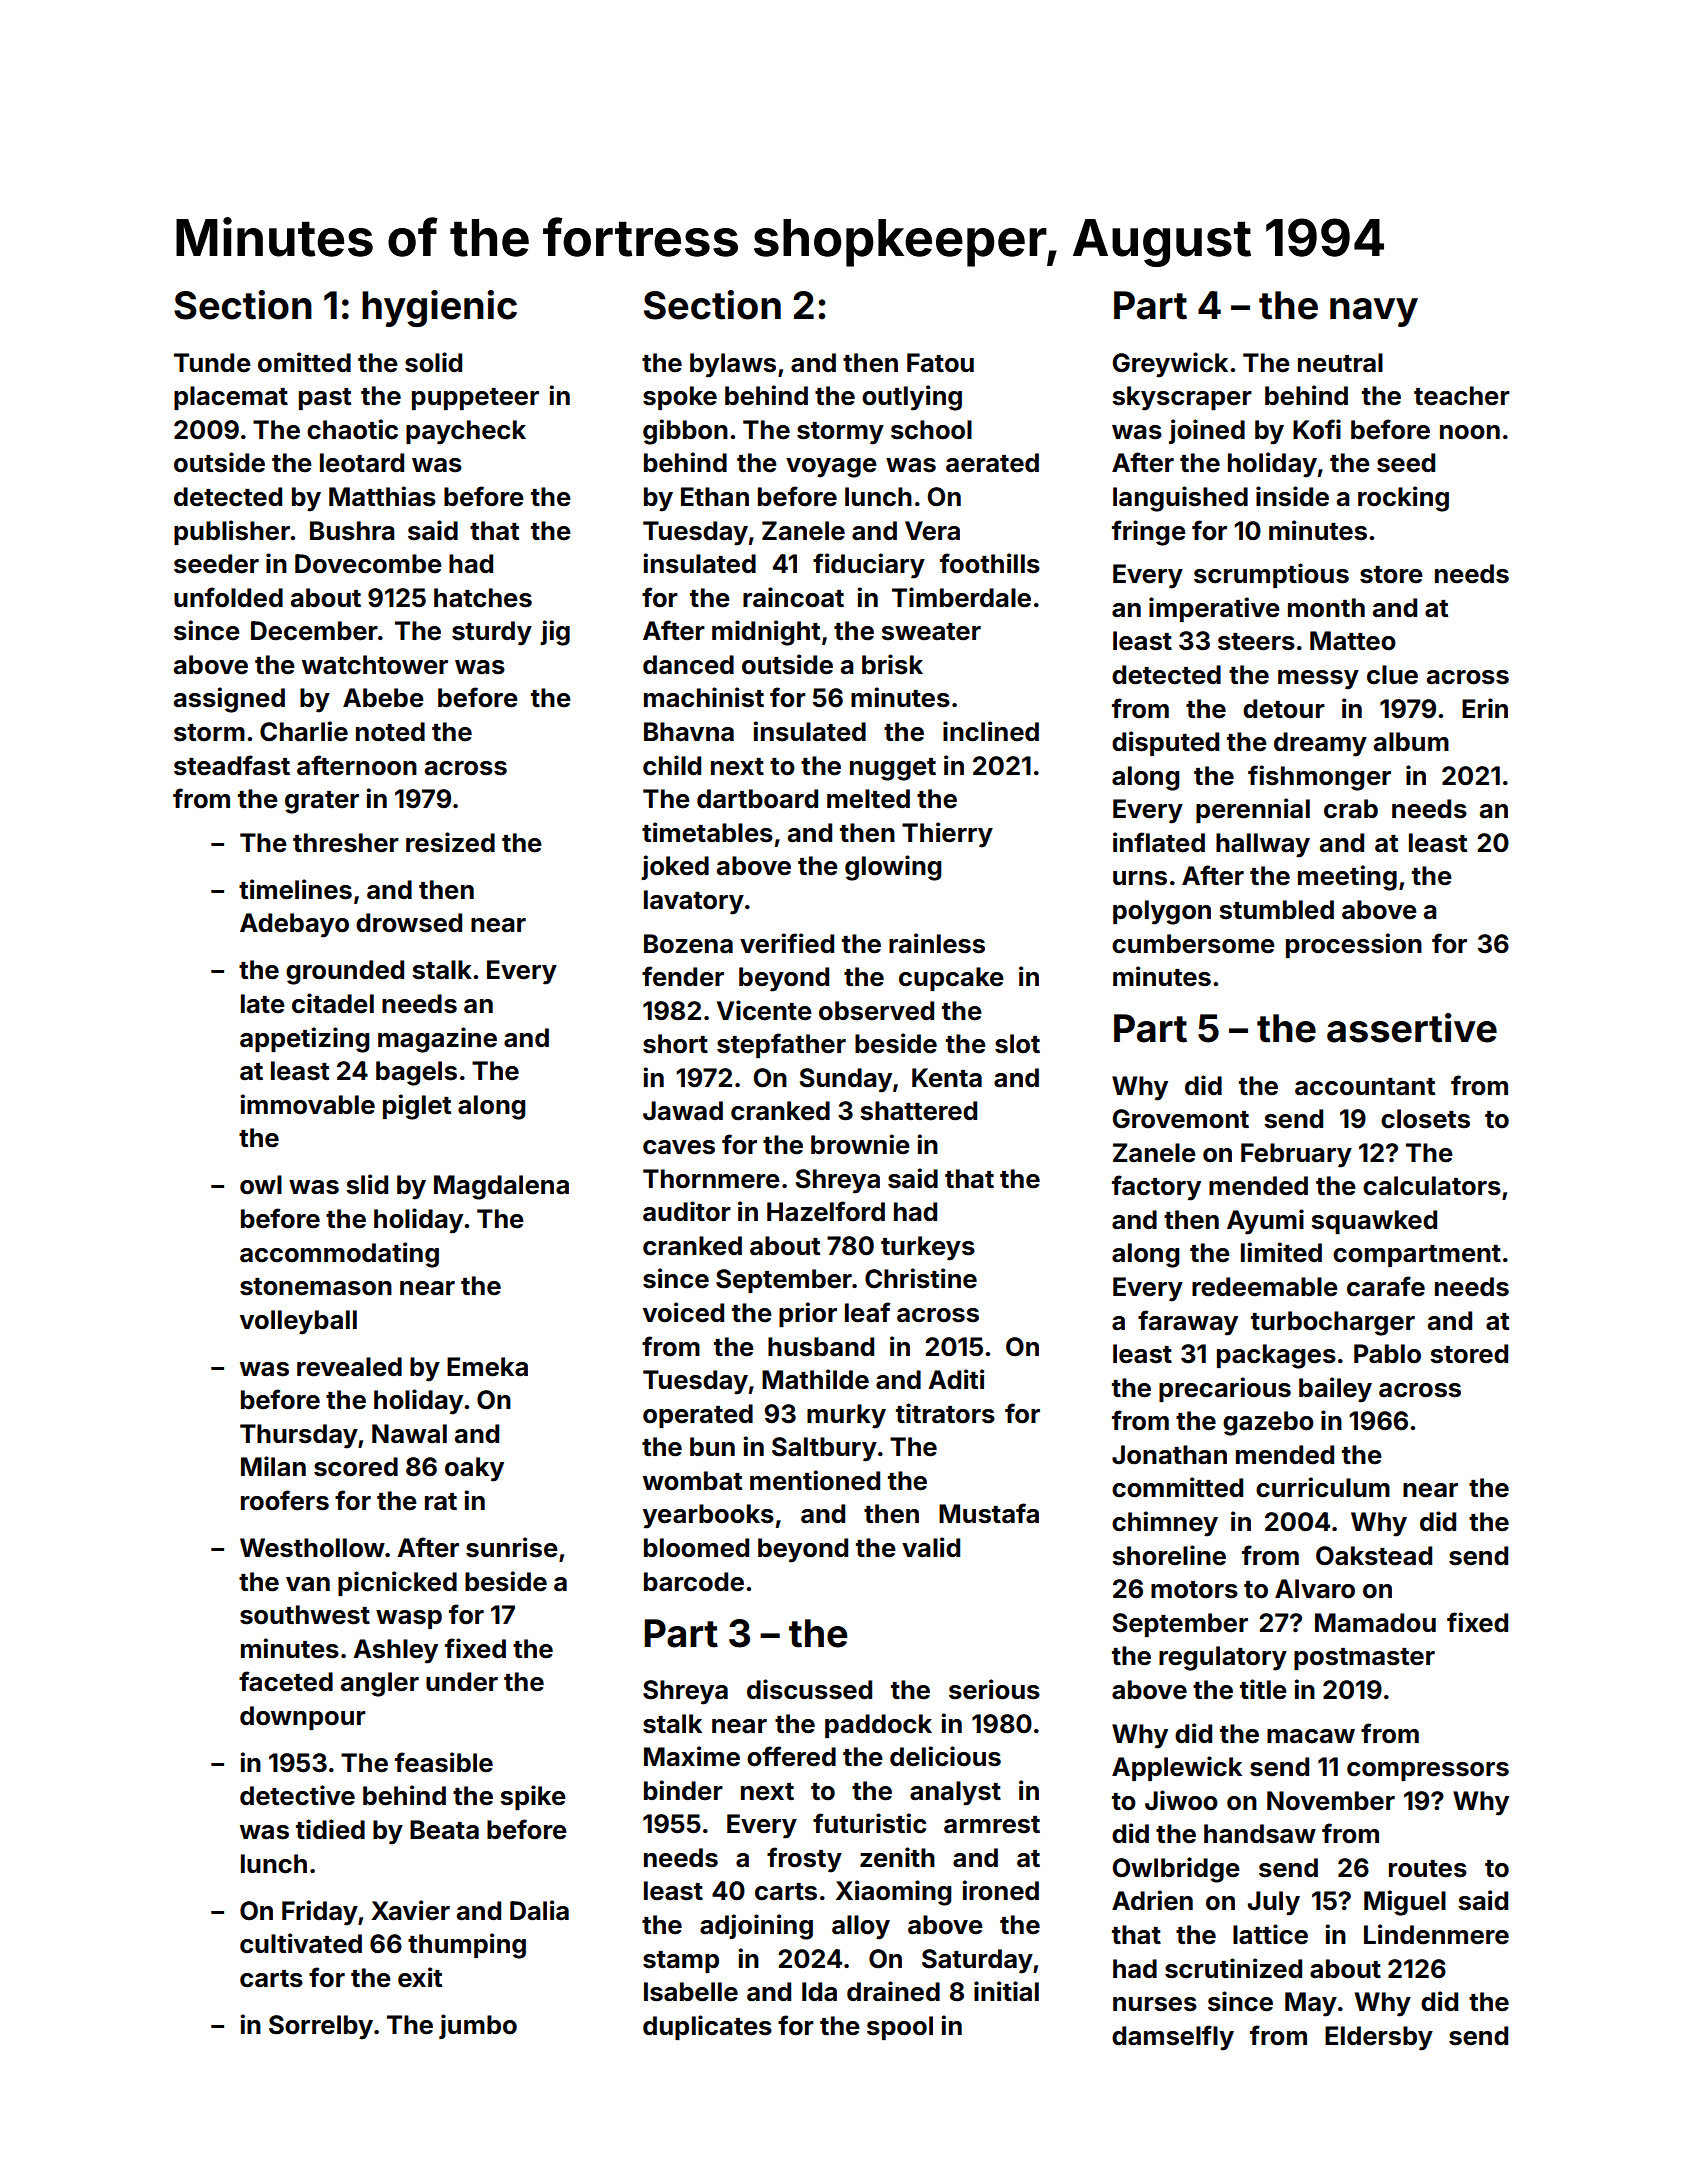  Describe the element at coordinates (1331, 1801) in the image. I see `November` at that location.
